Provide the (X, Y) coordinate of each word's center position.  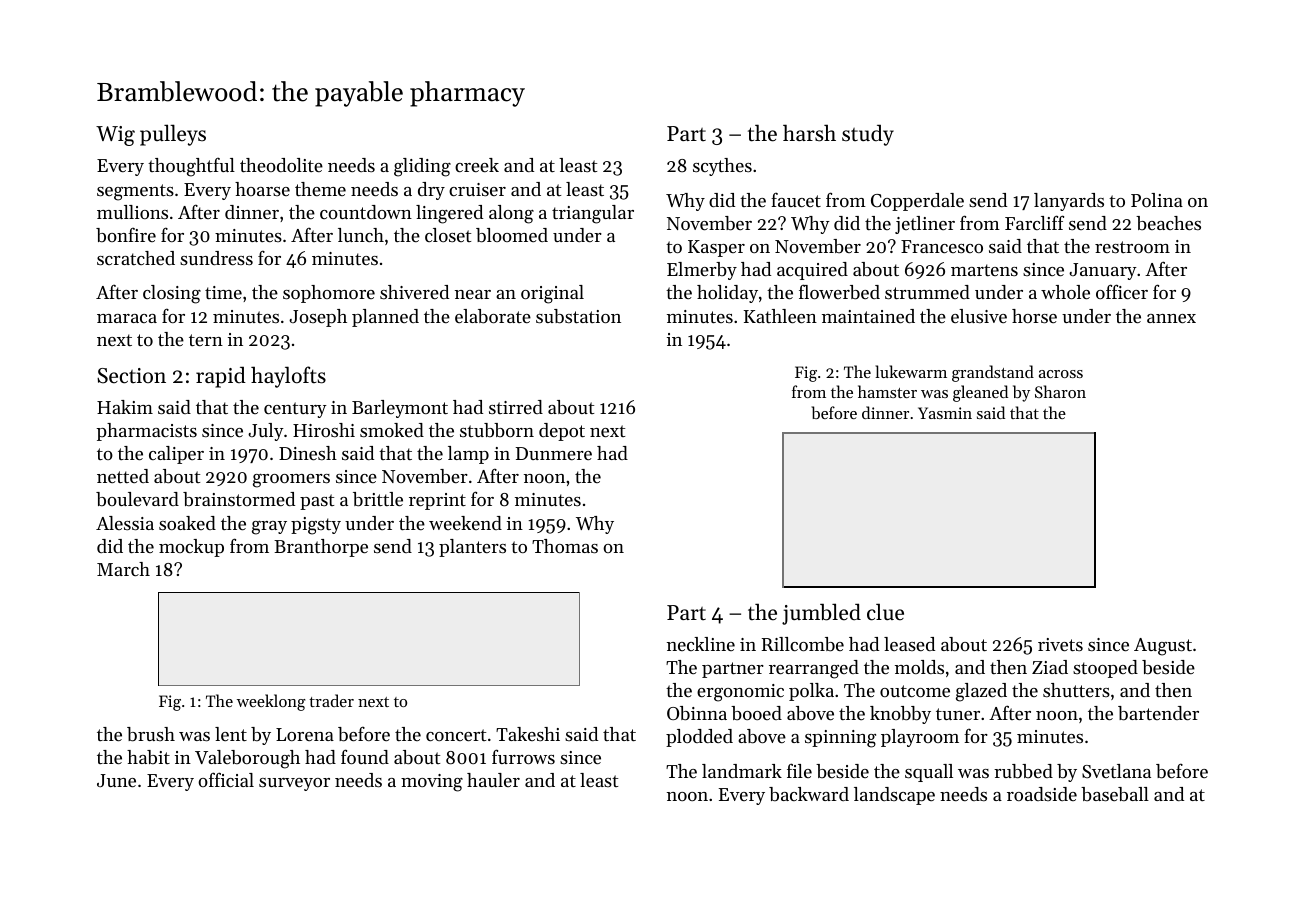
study (868, 135)
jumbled (821, 614)
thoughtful (191, 167)
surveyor (294, 784)
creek (477, 165)
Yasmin (945, 413)
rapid (221, 377)
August (1163, 647)
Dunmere (554, 453)
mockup (191, 548)
